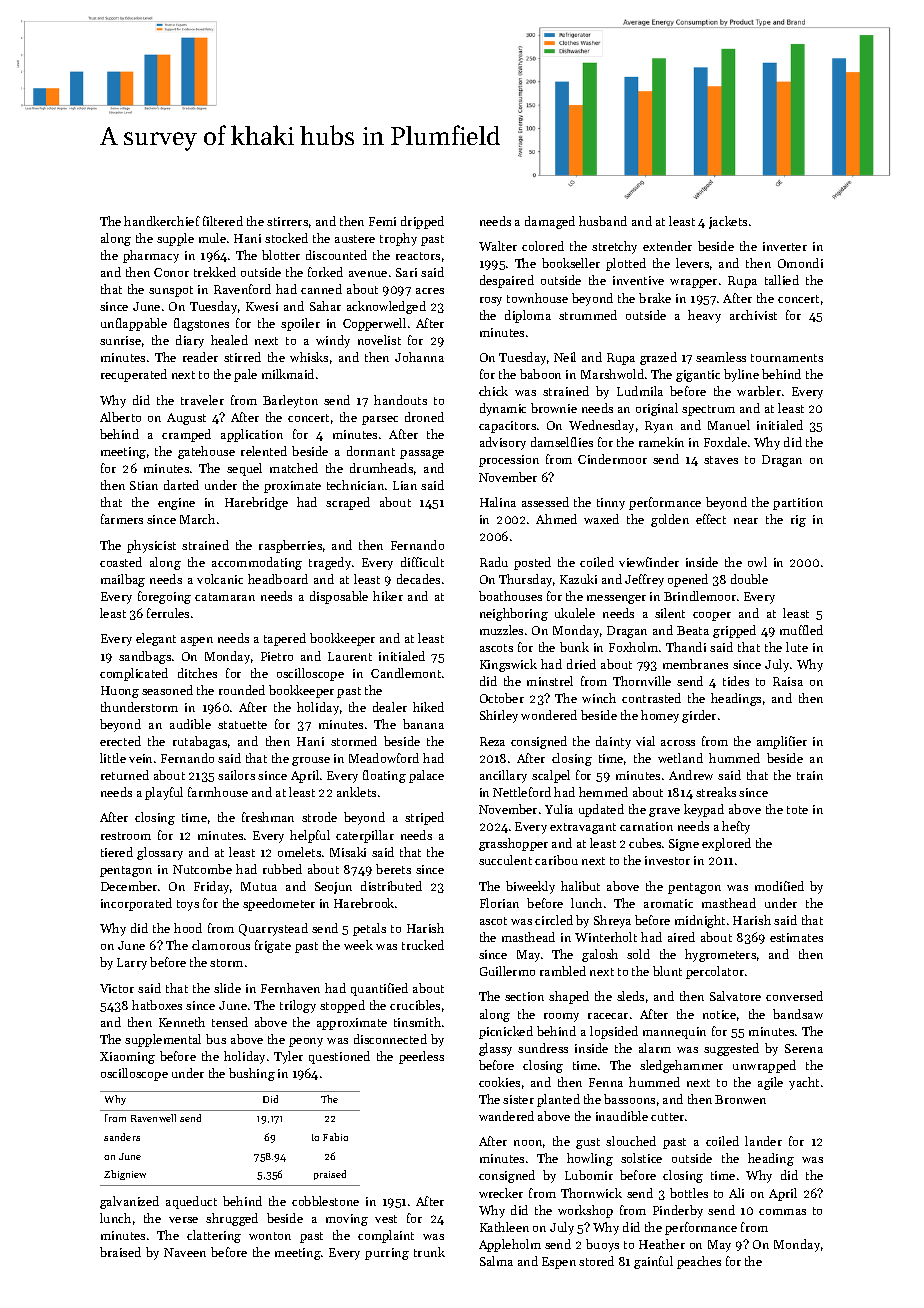 This image has width=924, height=1308. I want to click on Ahmed, so click(556, 519).
